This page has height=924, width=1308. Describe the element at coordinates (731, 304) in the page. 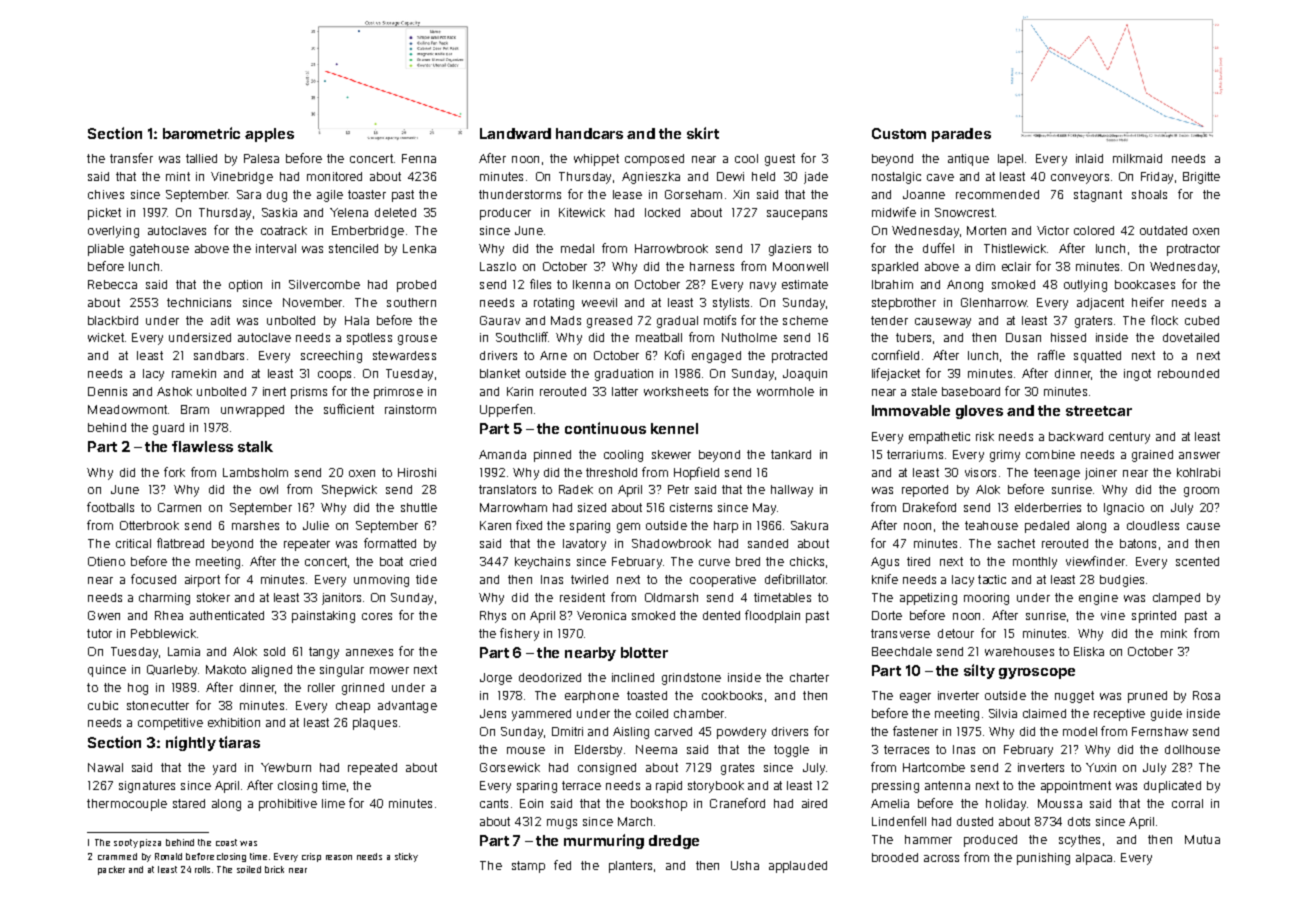

I see `stylists` at that location.
